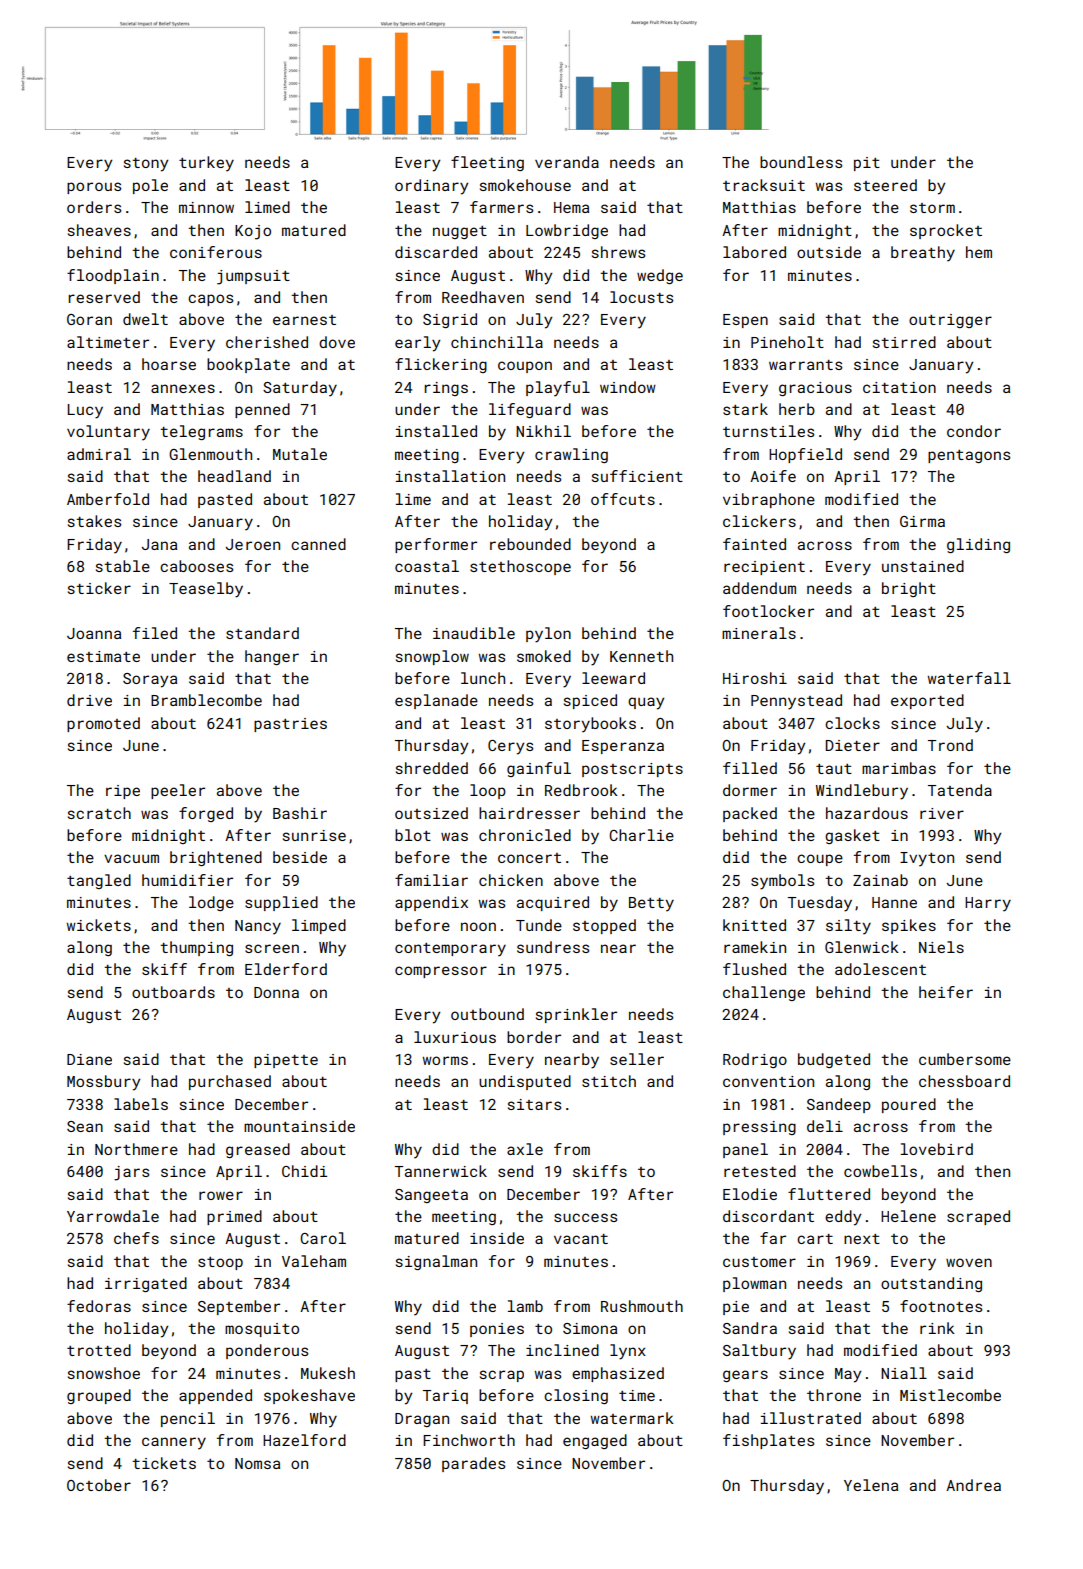 The image size is (1083, 1569). Describe the element at coordinates (801, 162) in the image. I see `boundless` at that location.
